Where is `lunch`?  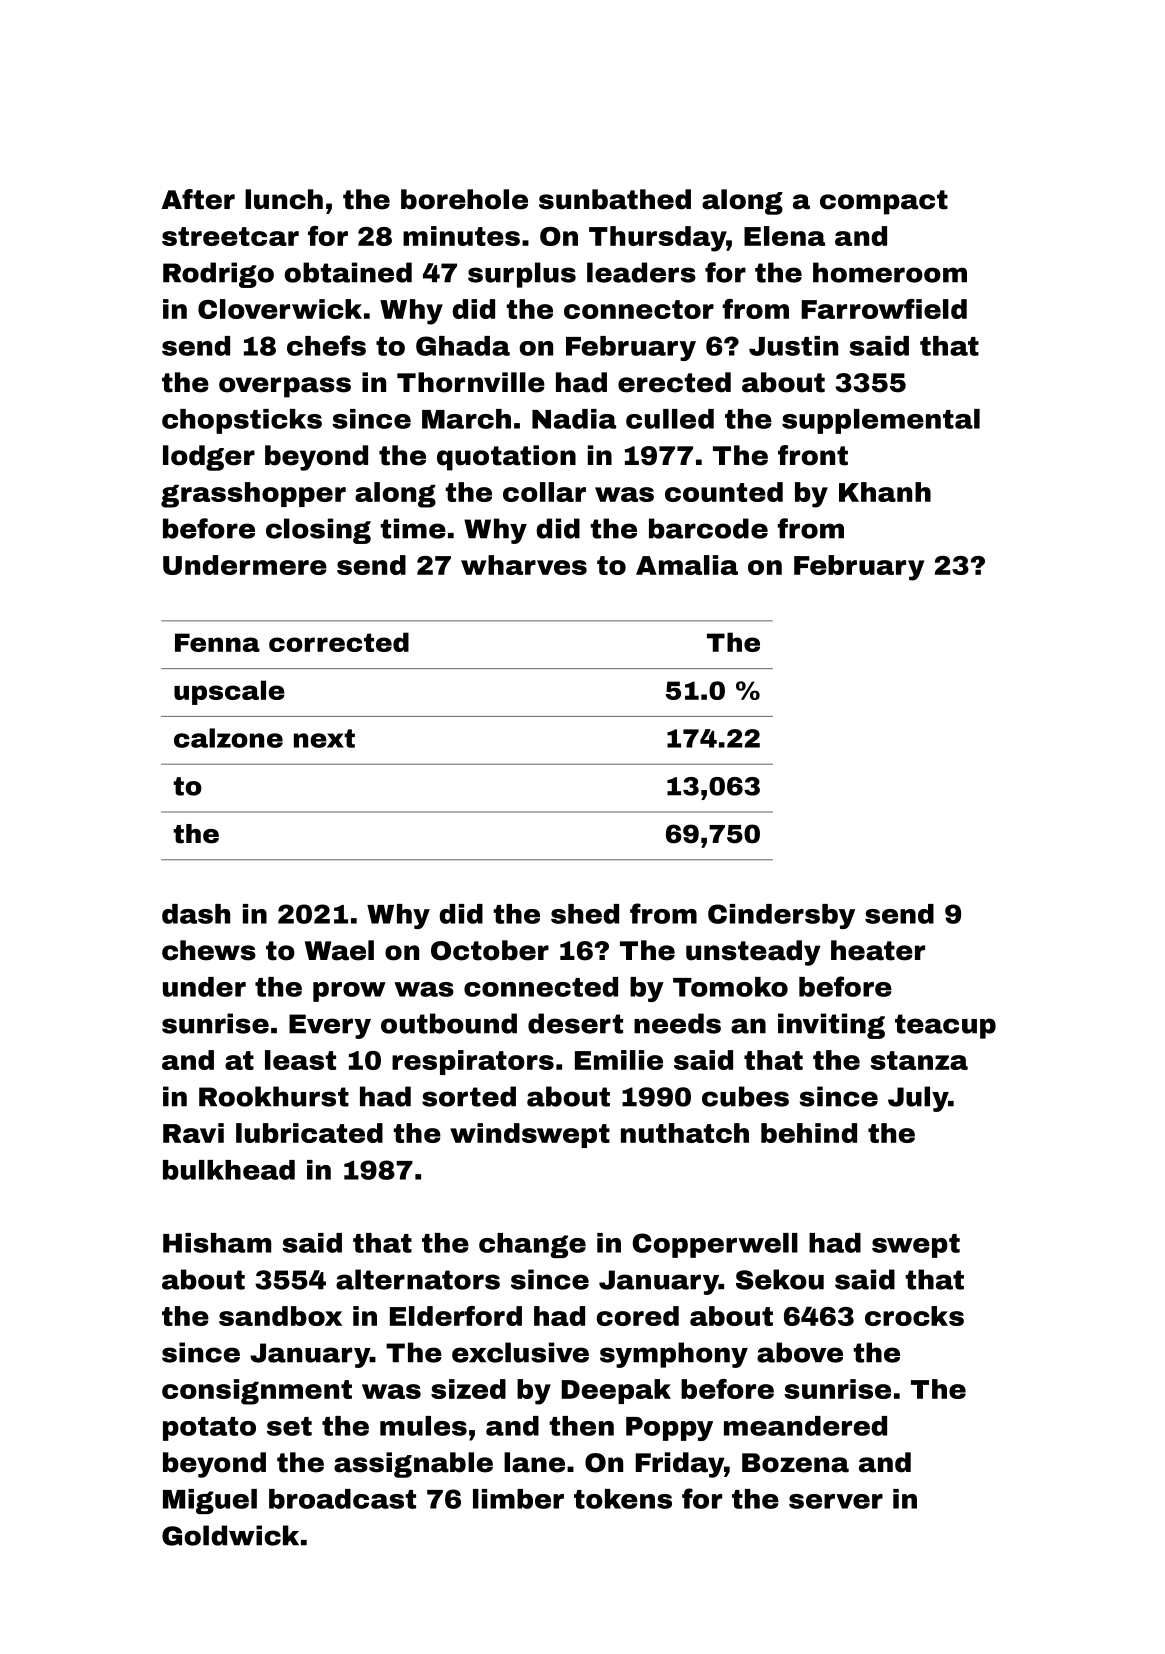 lunch is located at coordinates (284, 199).
